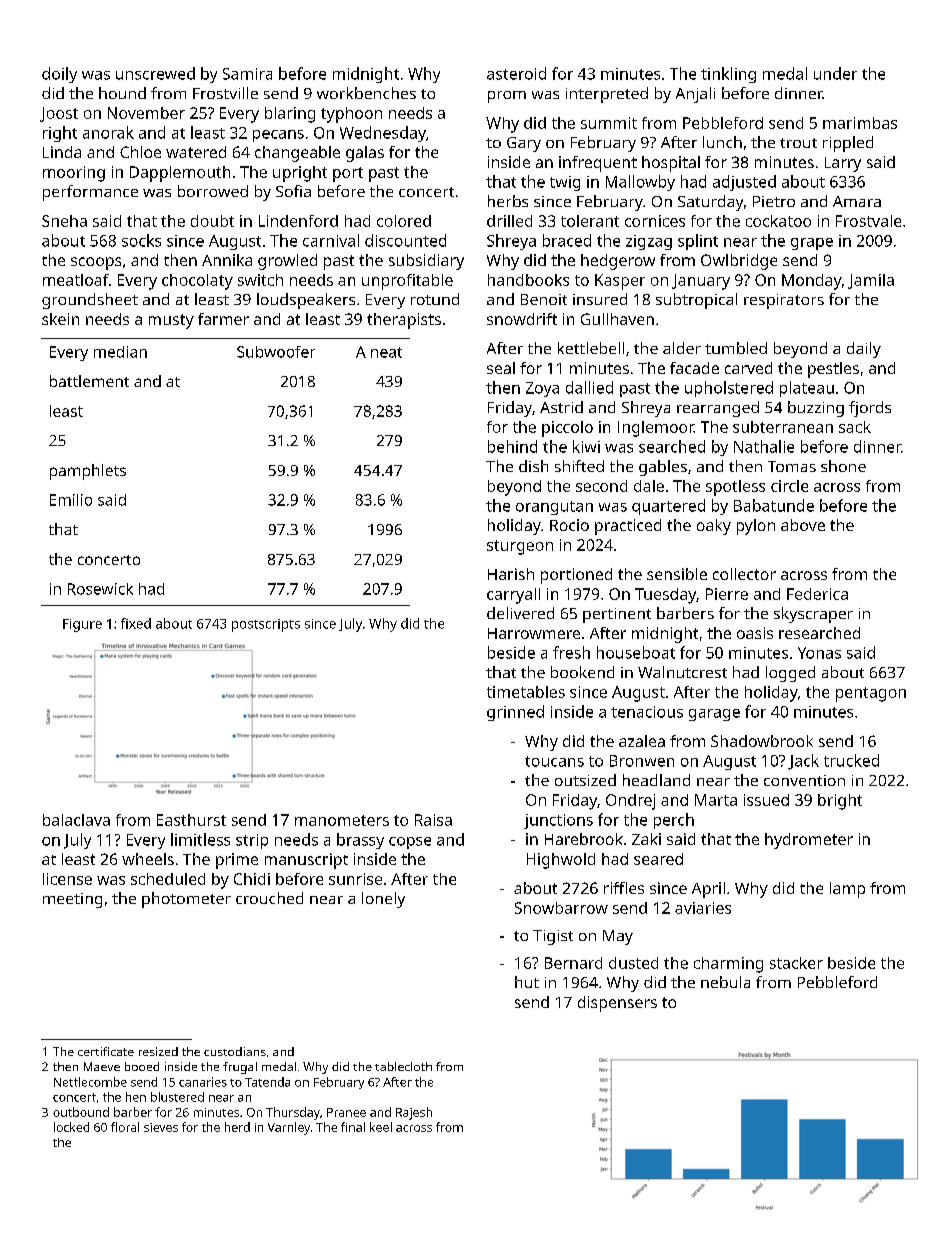 Image resolution: width=952 pixels, height=1233 pixels. Describe the element at coordinates (567, 240) in the screenshot. I see `braced` at that location.
